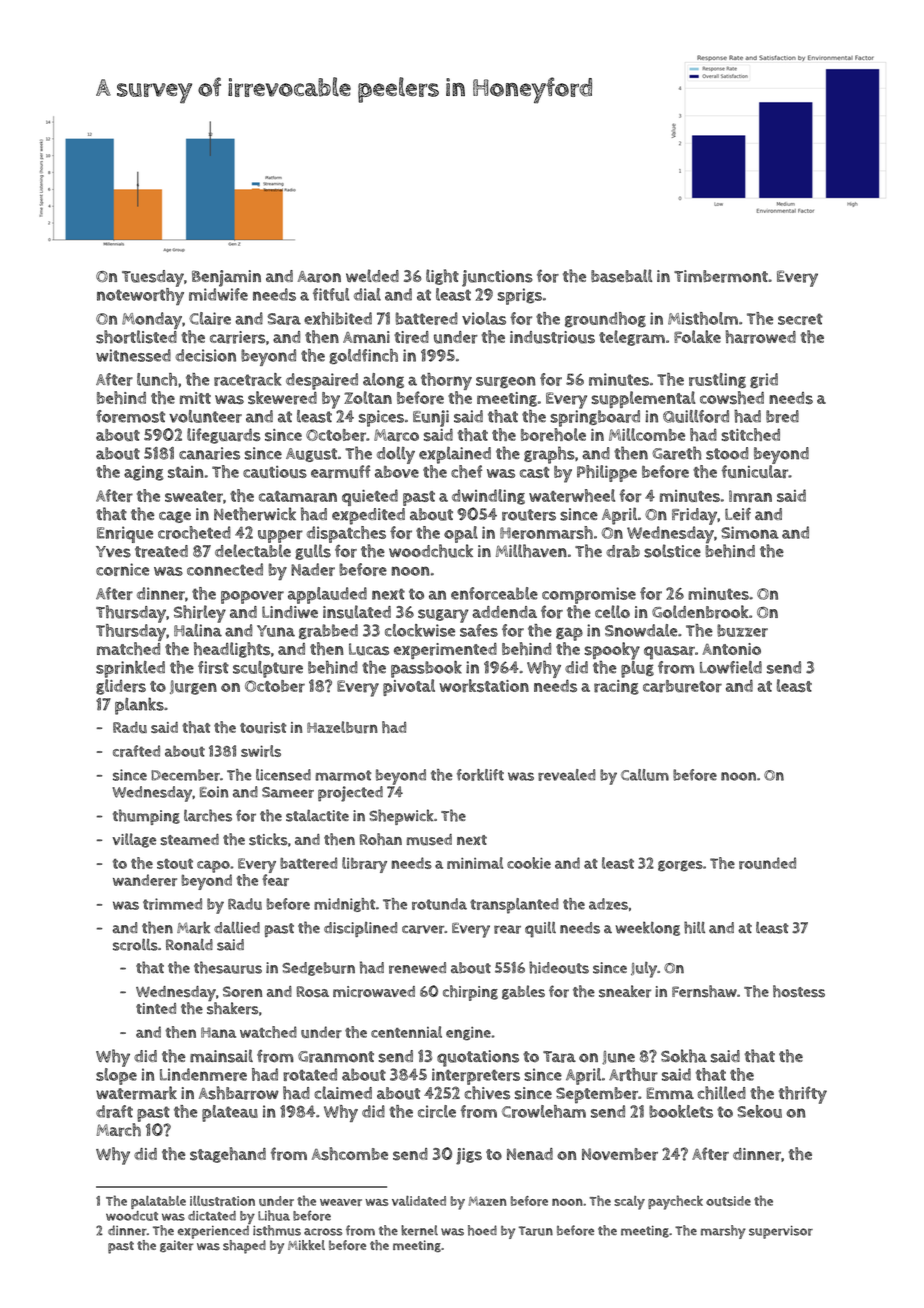 This page has height=1308, width=924. What do you see at coordinates (244, 1247) in the page?
I see `shaped` at bounding box center [244, 1247].
